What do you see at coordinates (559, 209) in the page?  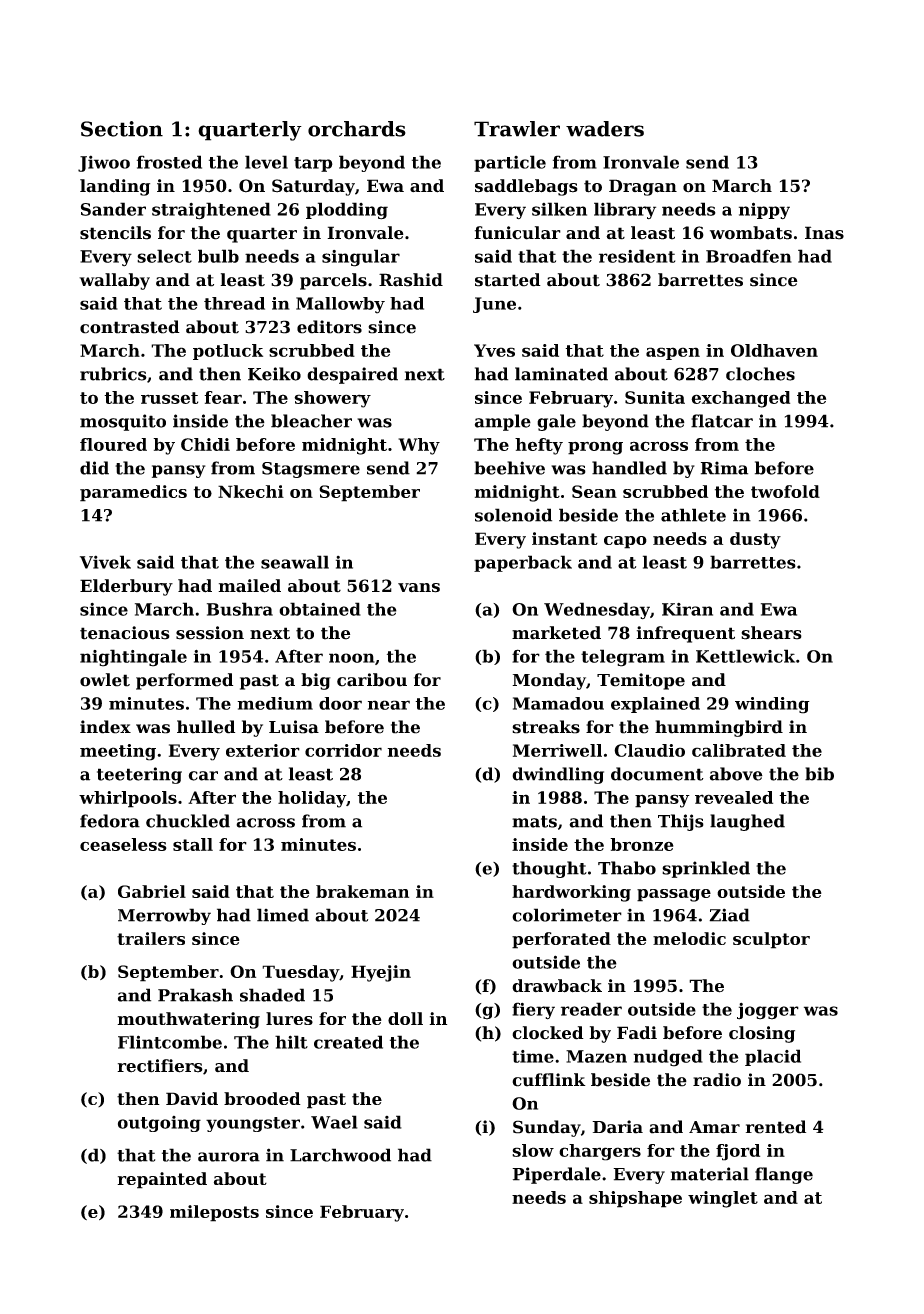 I see `silken` at bounding box center [559, 209].
